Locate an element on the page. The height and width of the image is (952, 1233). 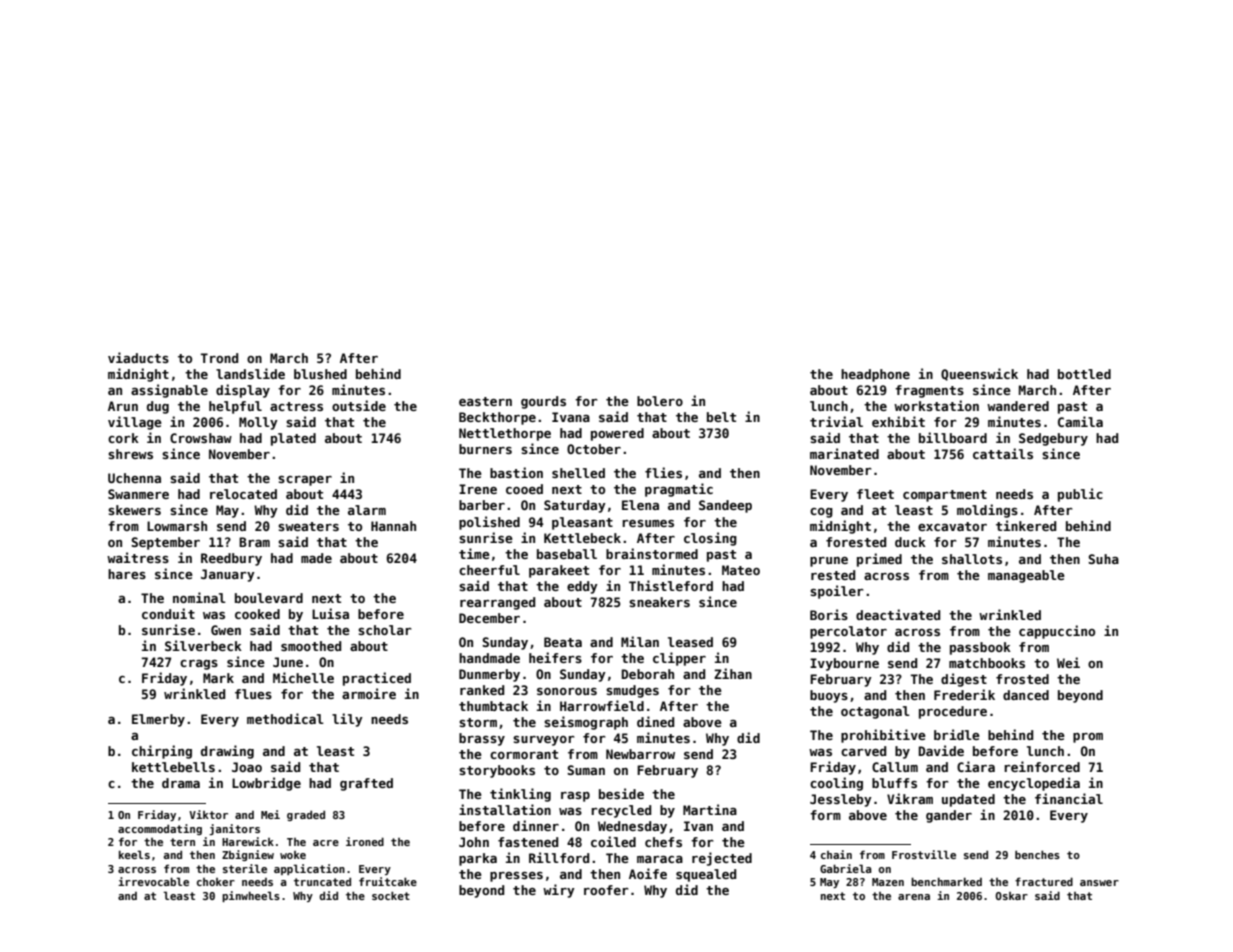
pragmatic is located at coordinates (679, 490).
